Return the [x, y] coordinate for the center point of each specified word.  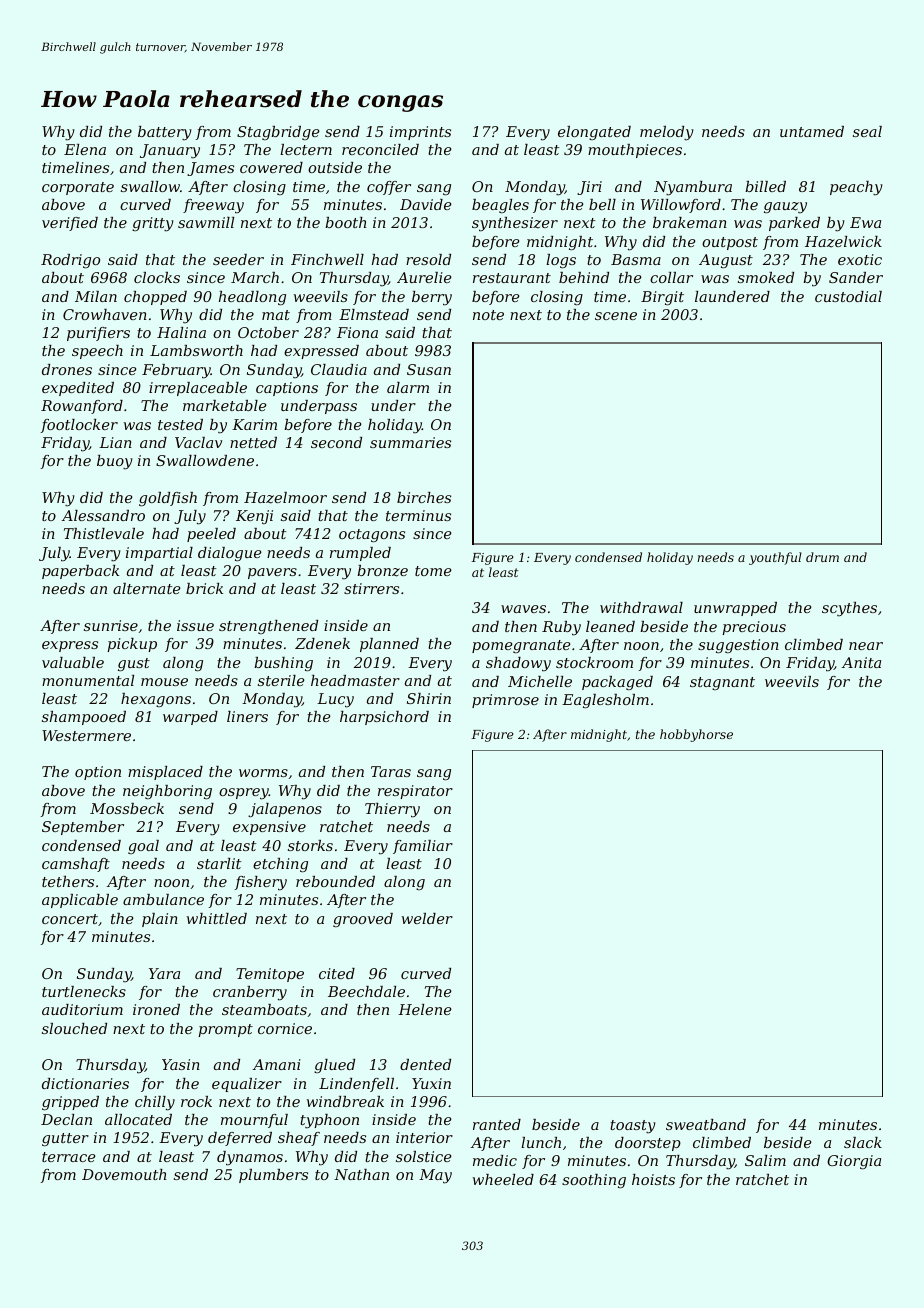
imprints [420, 133]
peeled [211, 535]
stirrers [371, 588]
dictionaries [85, 1083]
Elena [85, 149]
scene [616, 316]
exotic [860, 259]
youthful [775, 558]
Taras [391, 771]
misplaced [165, 773]
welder [427, 918]
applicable [80, 901]
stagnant [722, 683]
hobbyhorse [696, 735]
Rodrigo [70, 261]
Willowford [681, 206]
